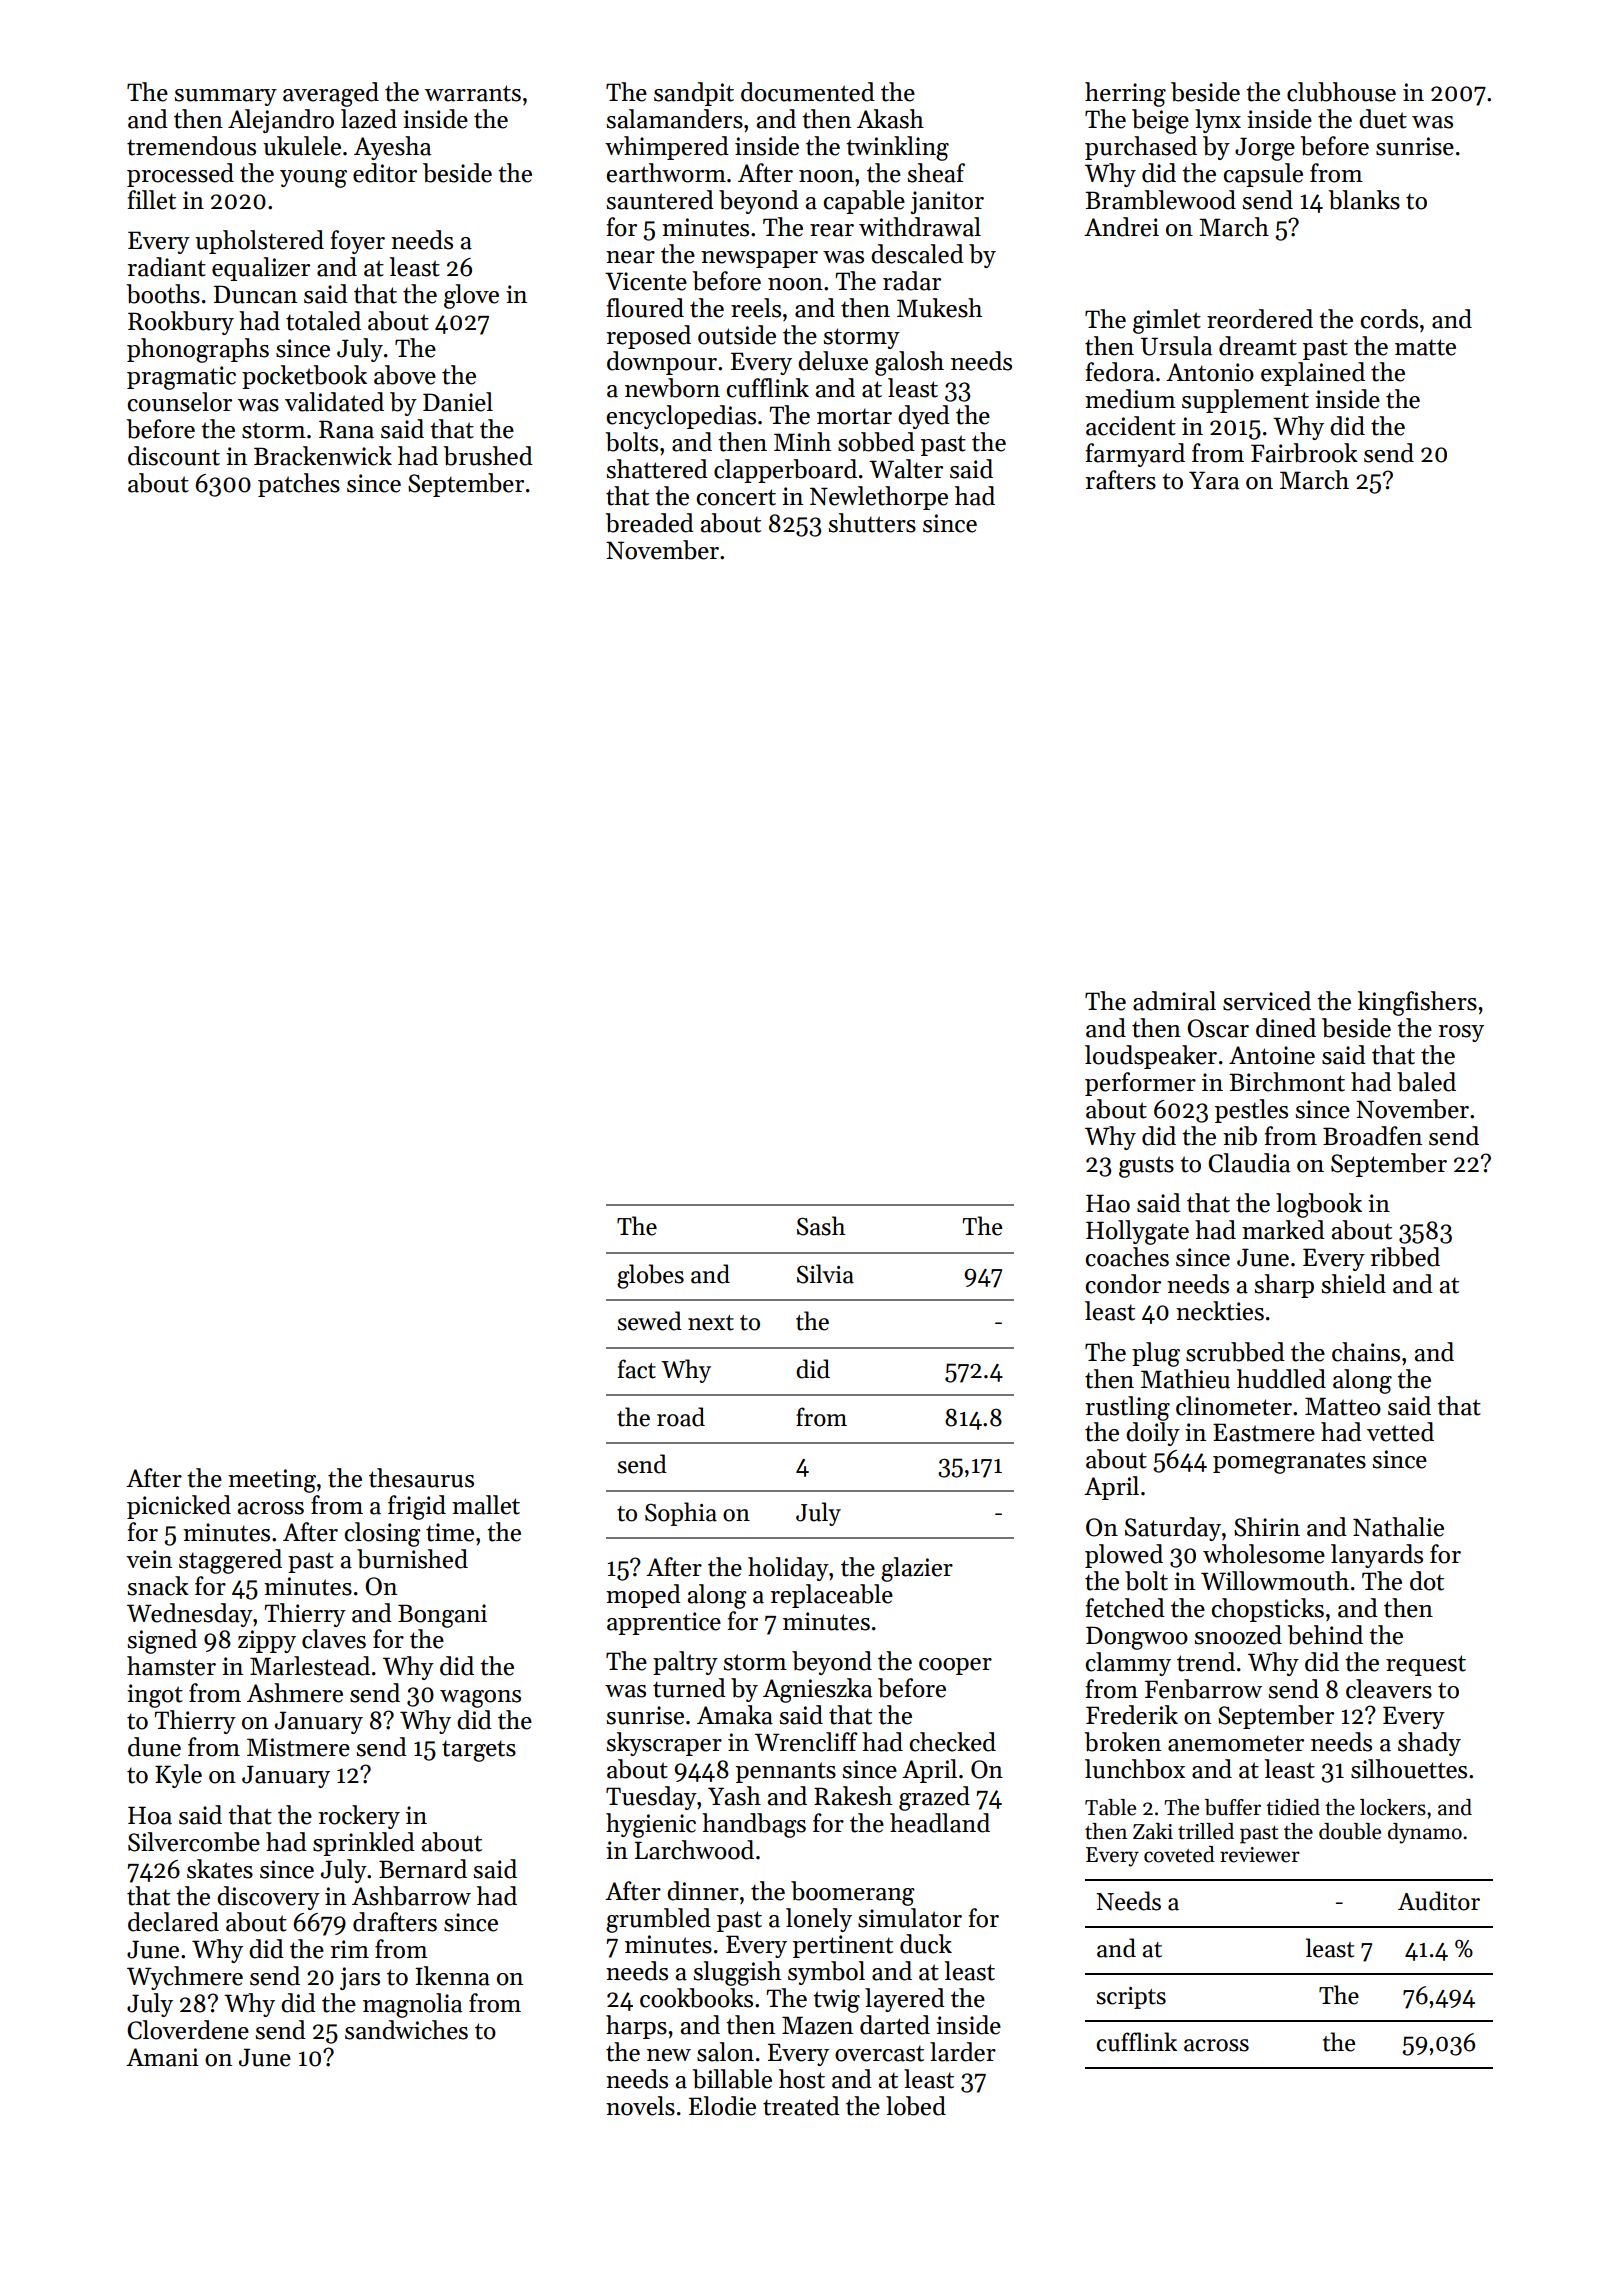 The width and height of the screenshot is (1620, 2292). What do you see at coordinates (916, 2106) in the screenshot?
I see `lobed` at bounding box center [916, 2106].
